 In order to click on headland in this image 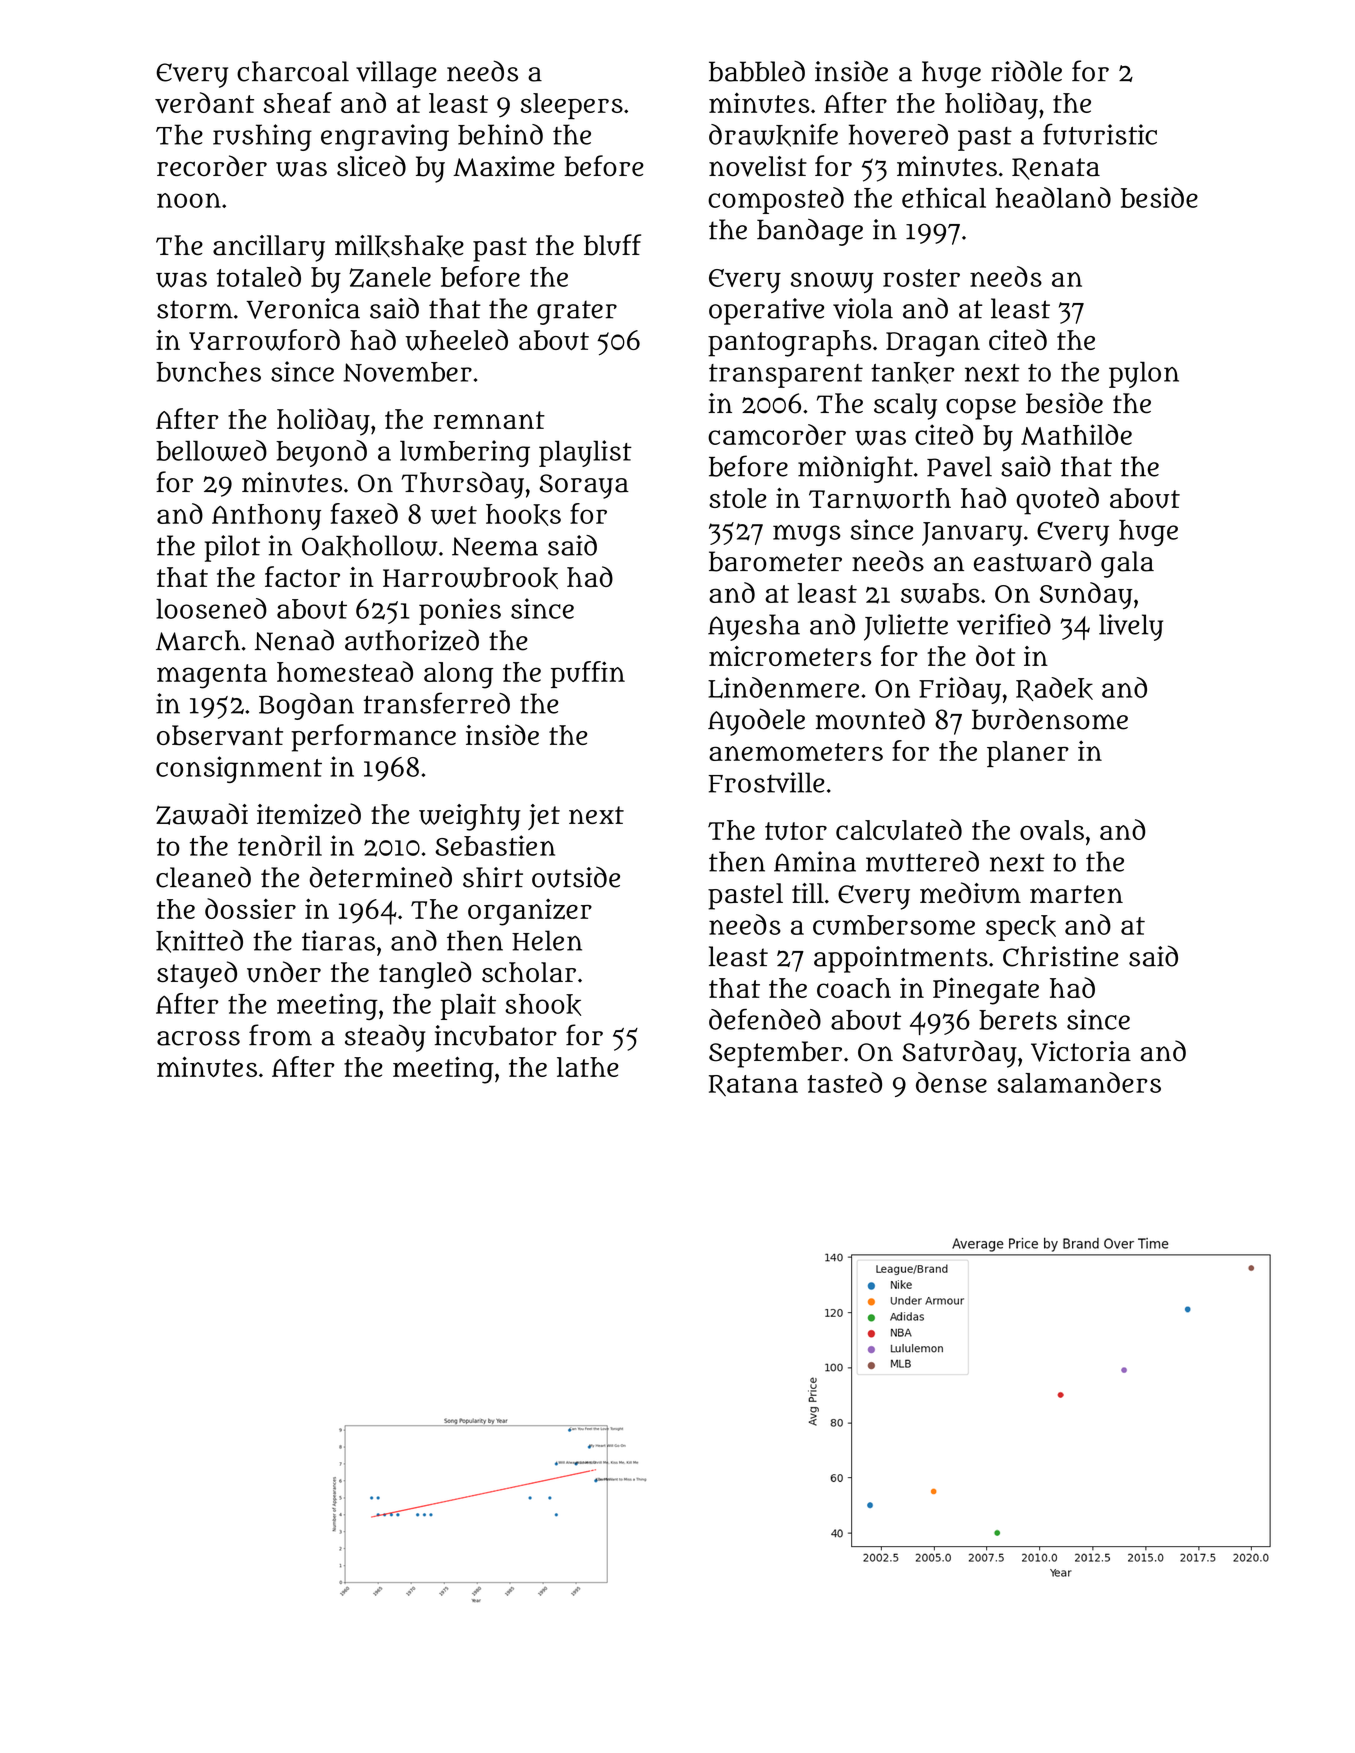, I will do `click(1053, 197)`.
